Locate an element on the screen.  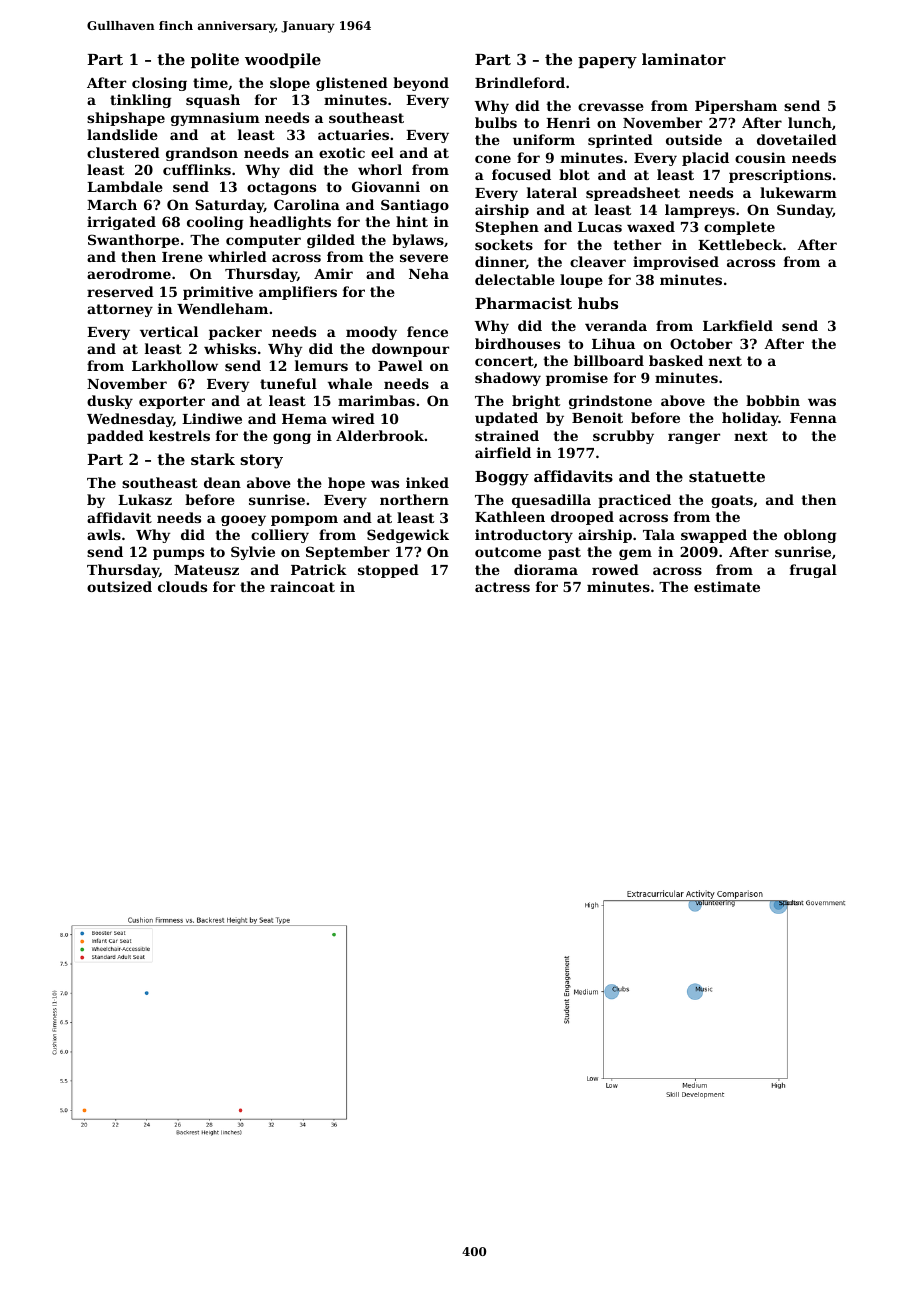
Kettlebeck is located at coordinates (740, 244).
